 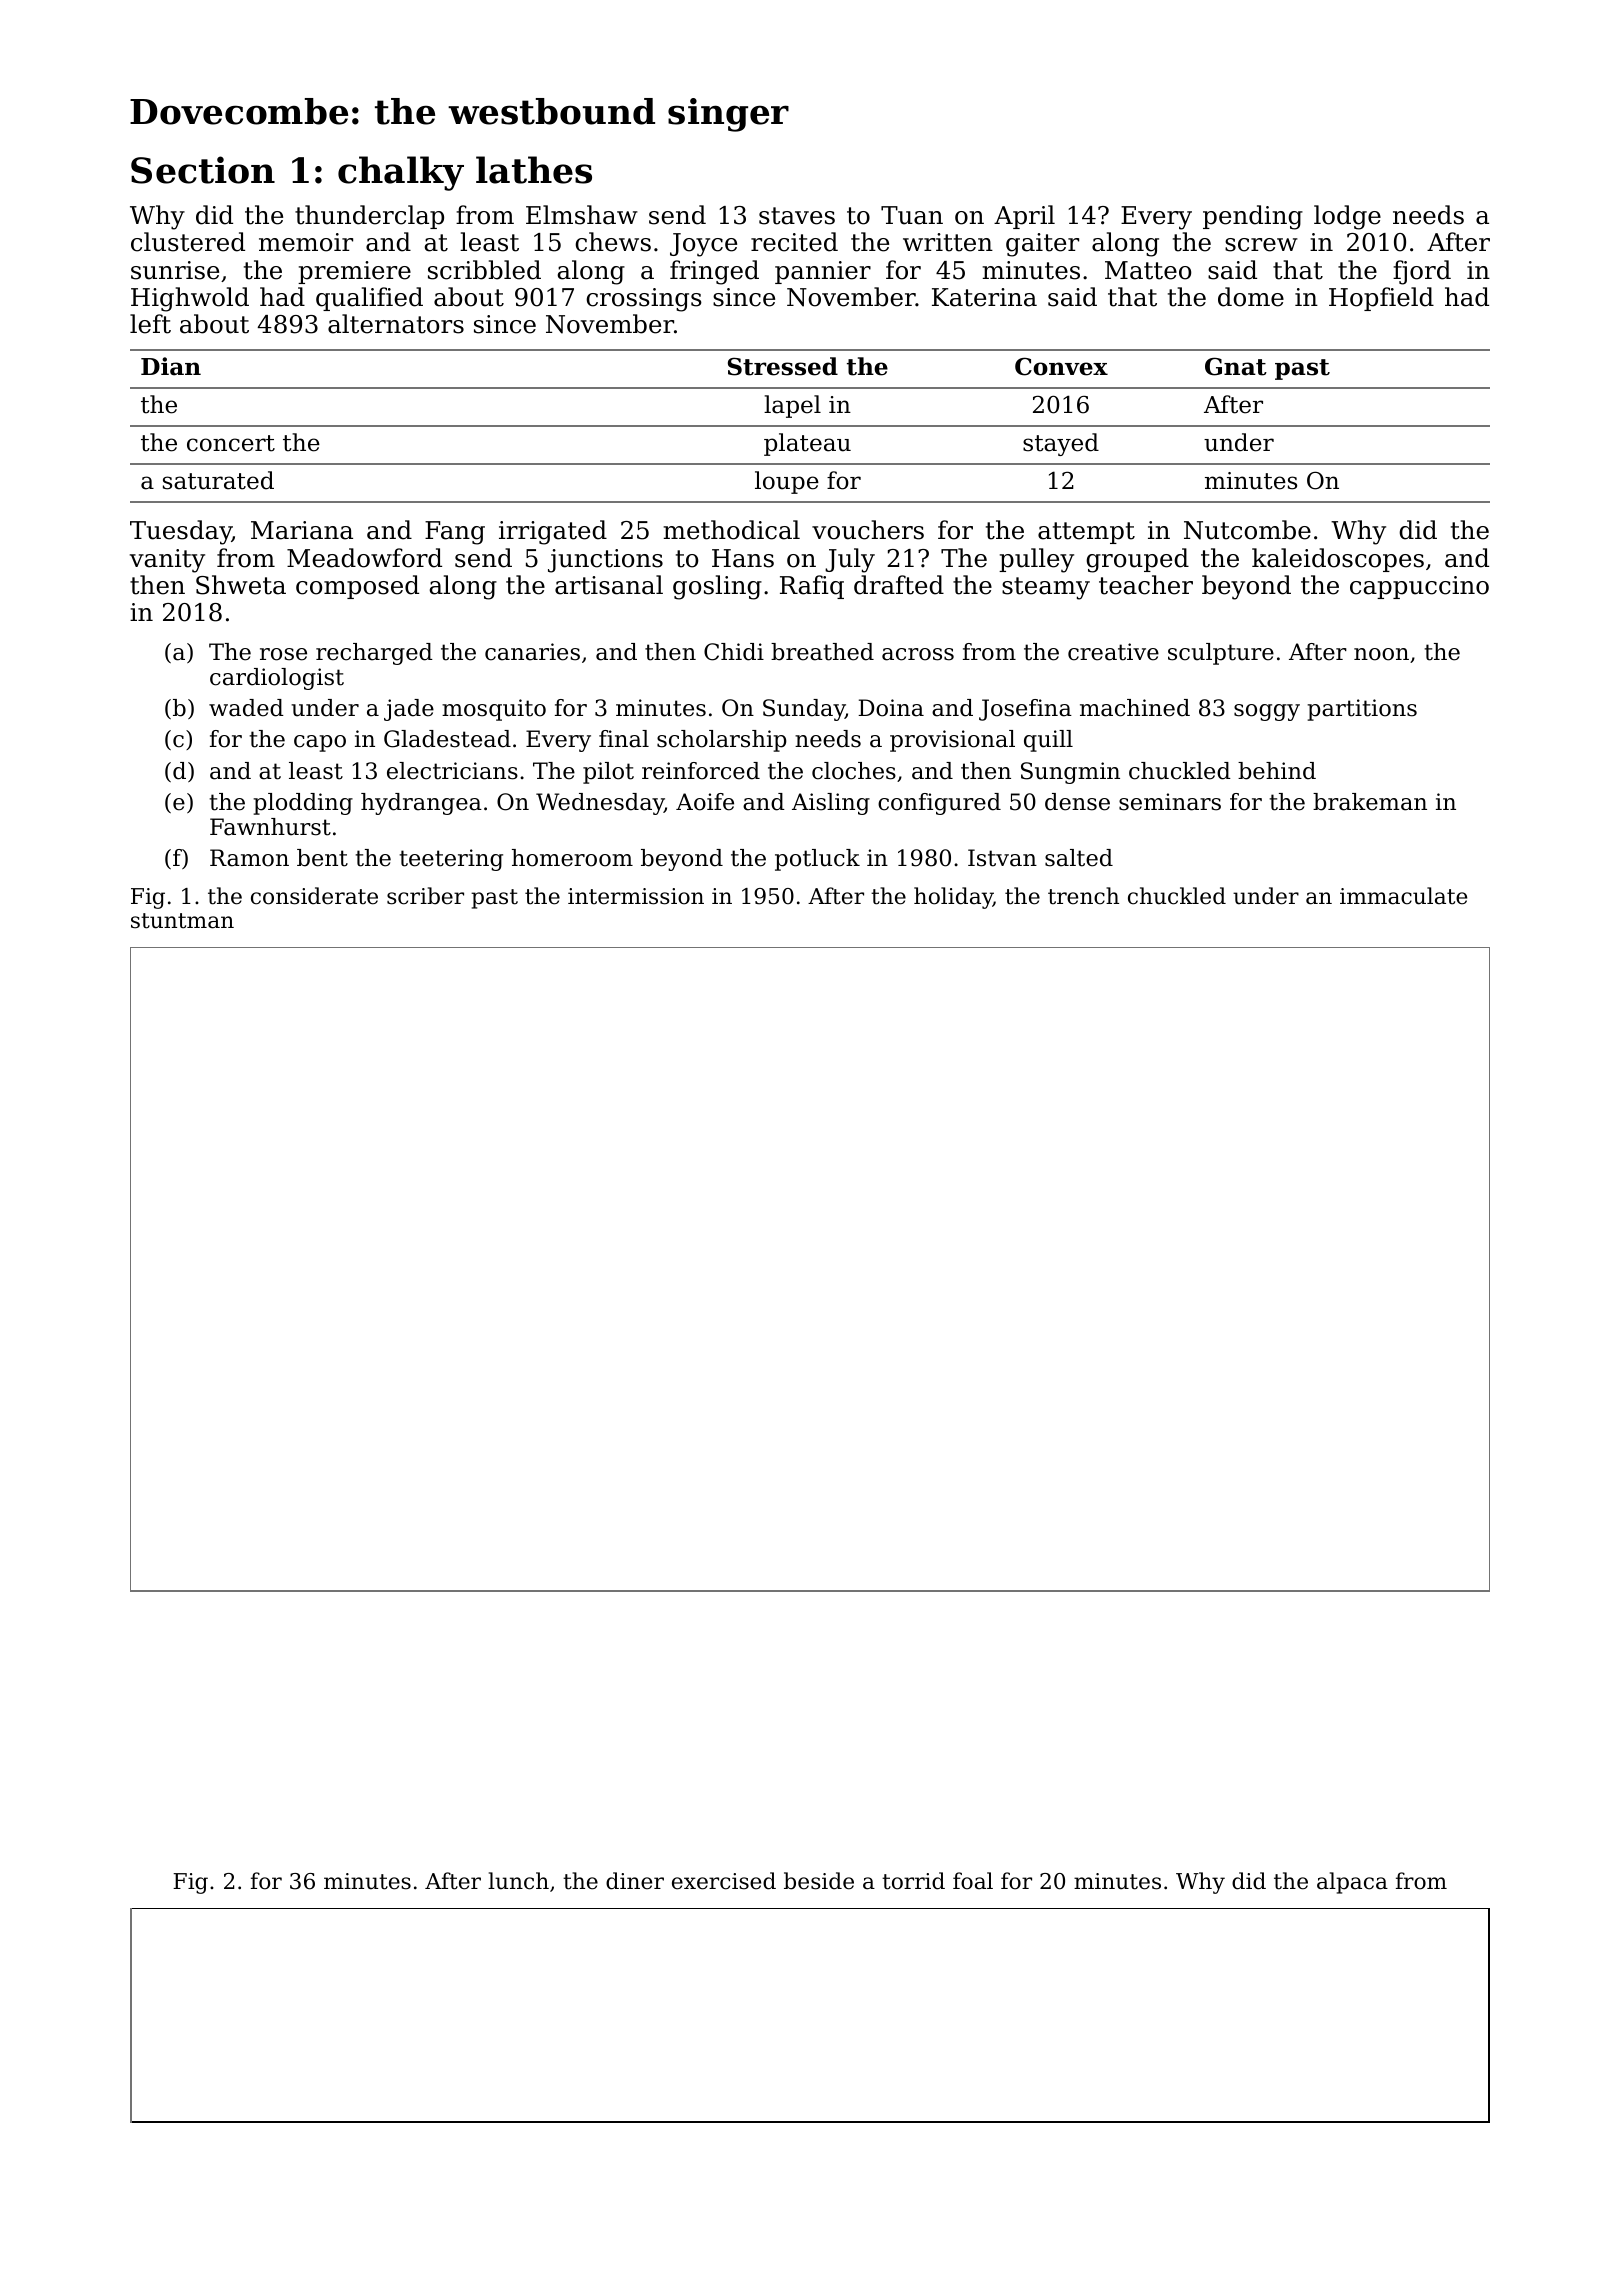 What do you see at coordinates (912, 215) in the document?
I see `Tuan` at bounding box center [912, 215].
